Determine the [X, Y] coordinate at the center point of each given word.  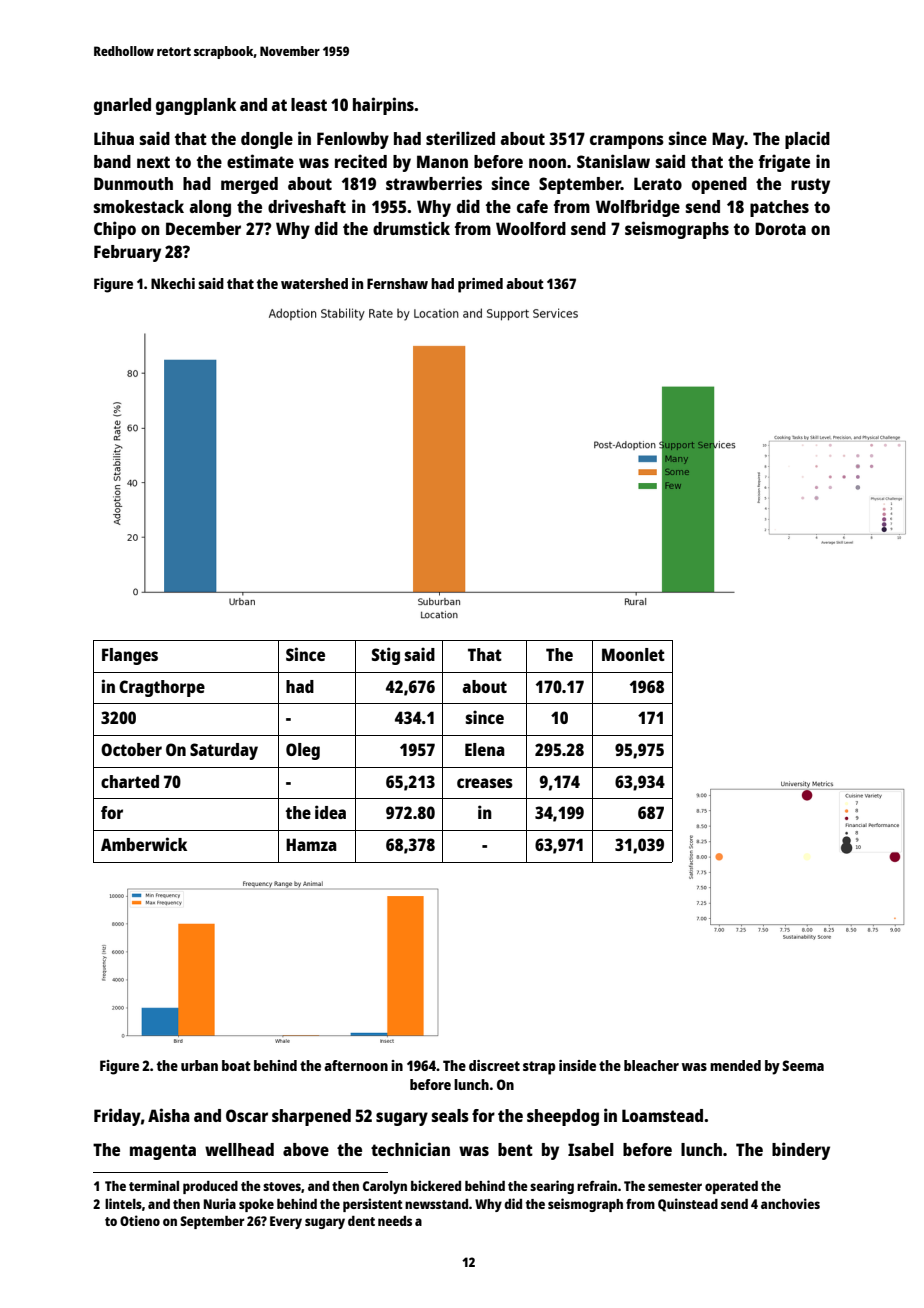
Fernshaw [397, 283]
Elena [485, 749]
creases [485, 783]
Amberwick [144, 844]
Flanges [130, 656]
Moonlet [633, 654]
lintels [123, 1203]
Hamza [311, 844]
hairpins [383, 106]
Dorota [780, 228]
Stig [386, 656]
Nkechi [173, 283]
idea [330, 812]
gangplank [196, 106]
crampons [627, 142]
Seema [803, 1065]
